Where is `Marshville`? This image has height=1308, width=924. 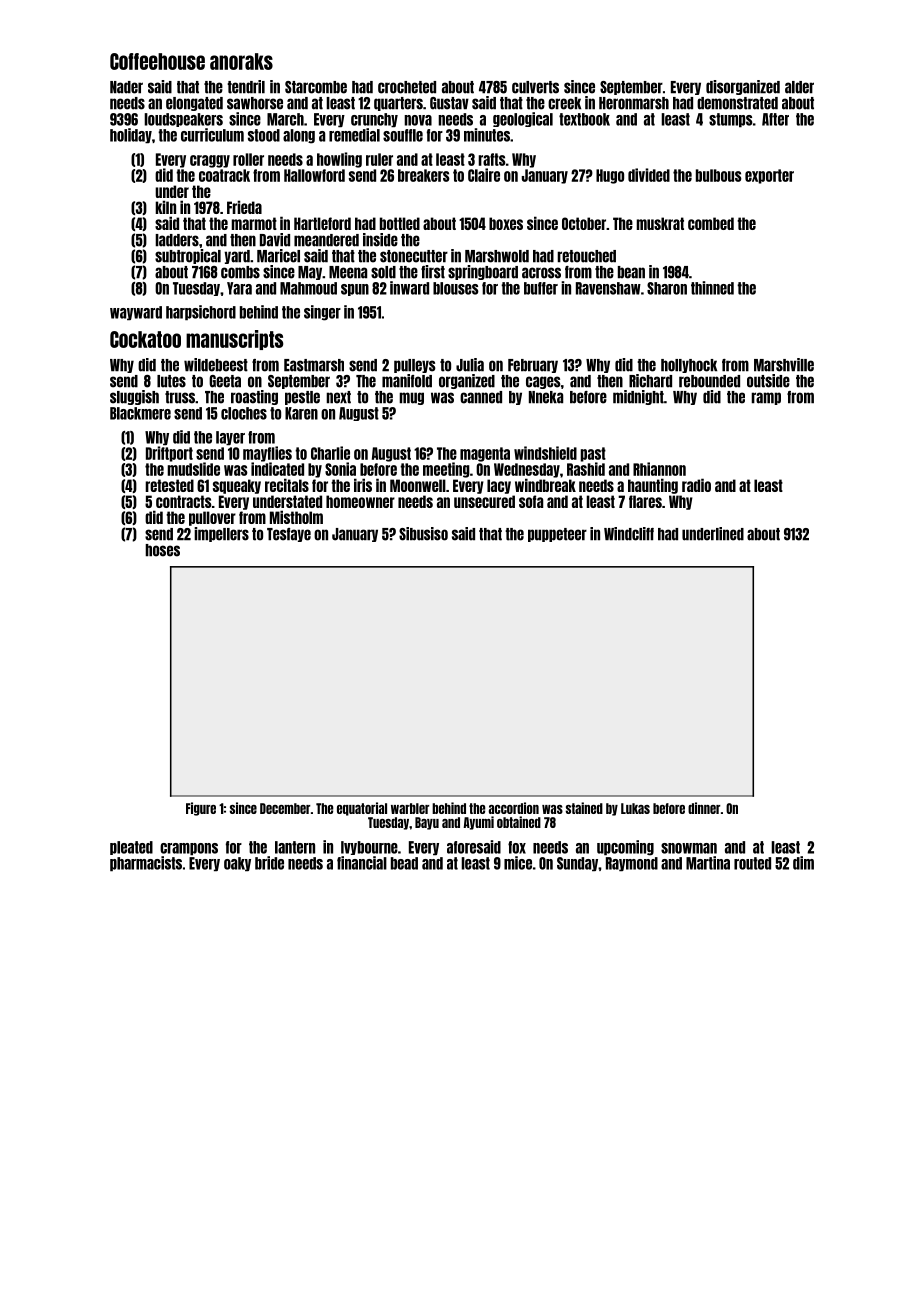 Marshville is located at coordinates (784, 365).
